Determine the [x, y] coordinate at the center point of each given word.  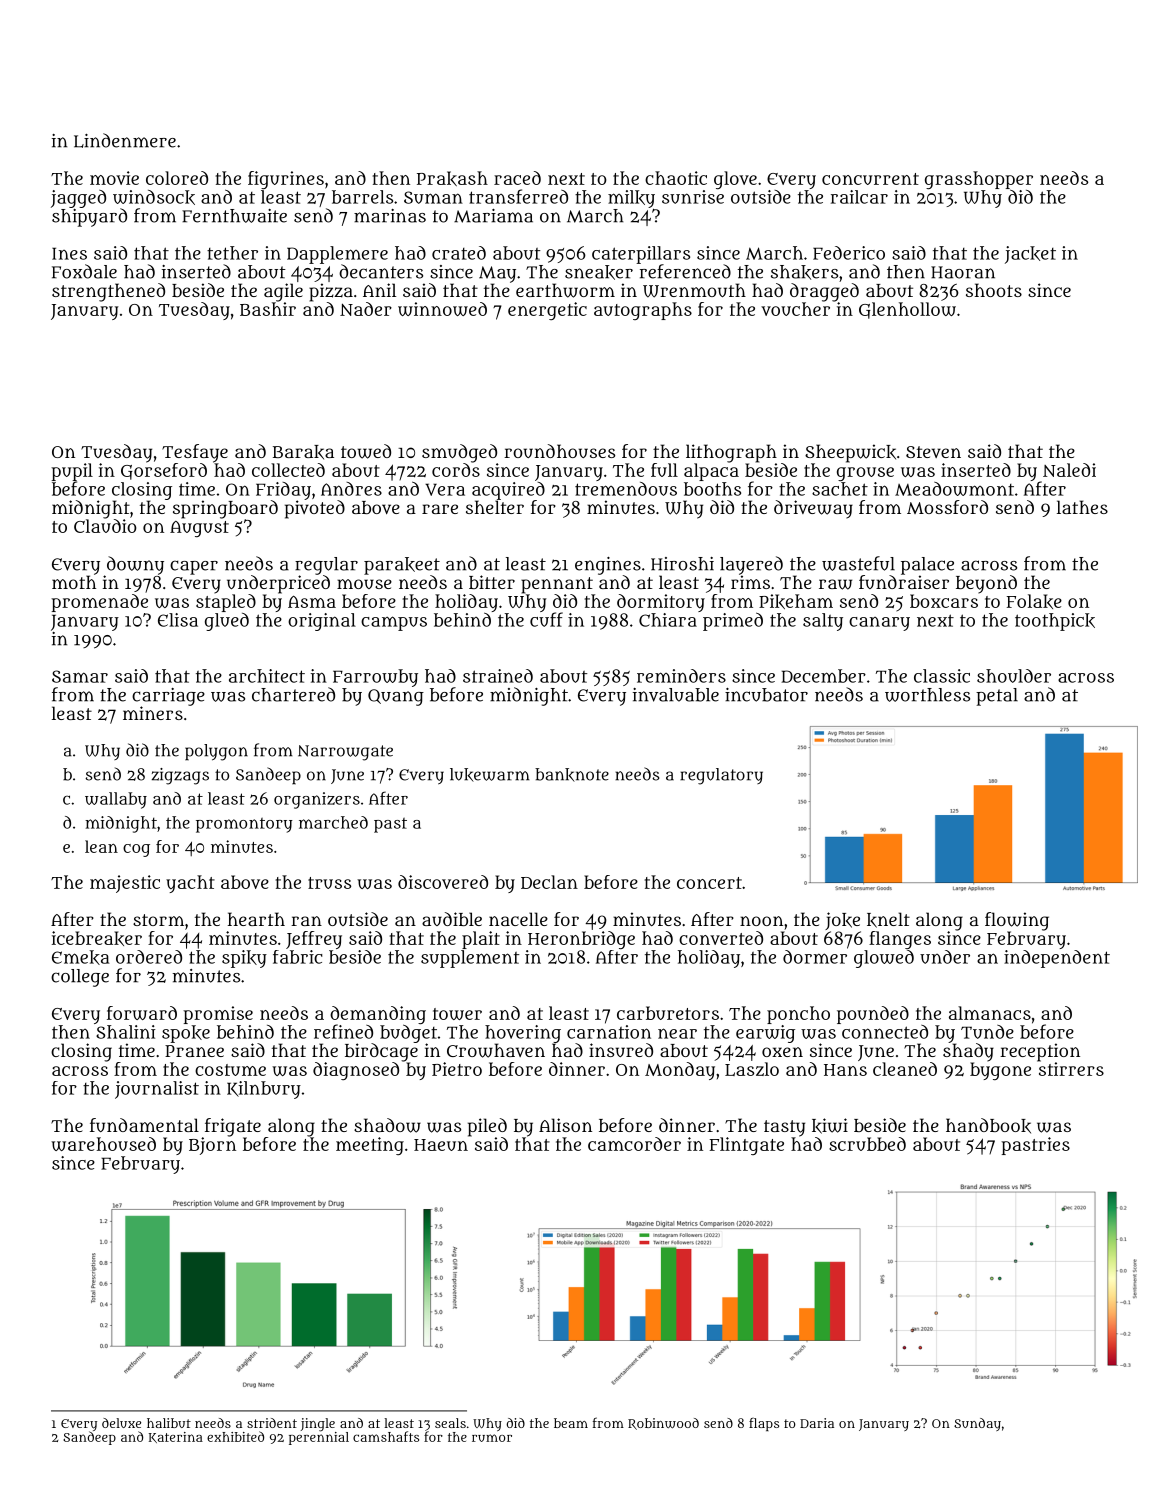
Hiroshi [682, 564]
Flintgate [747, 1146]
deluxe [121, 1423]
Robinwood [663, 1424]
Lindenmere [125, 140]
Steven [933, 452]
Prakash [452, 178]
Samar [80, 676]
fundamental [144, 1125]
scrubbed [867, 1144]
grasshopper [979, 180]
